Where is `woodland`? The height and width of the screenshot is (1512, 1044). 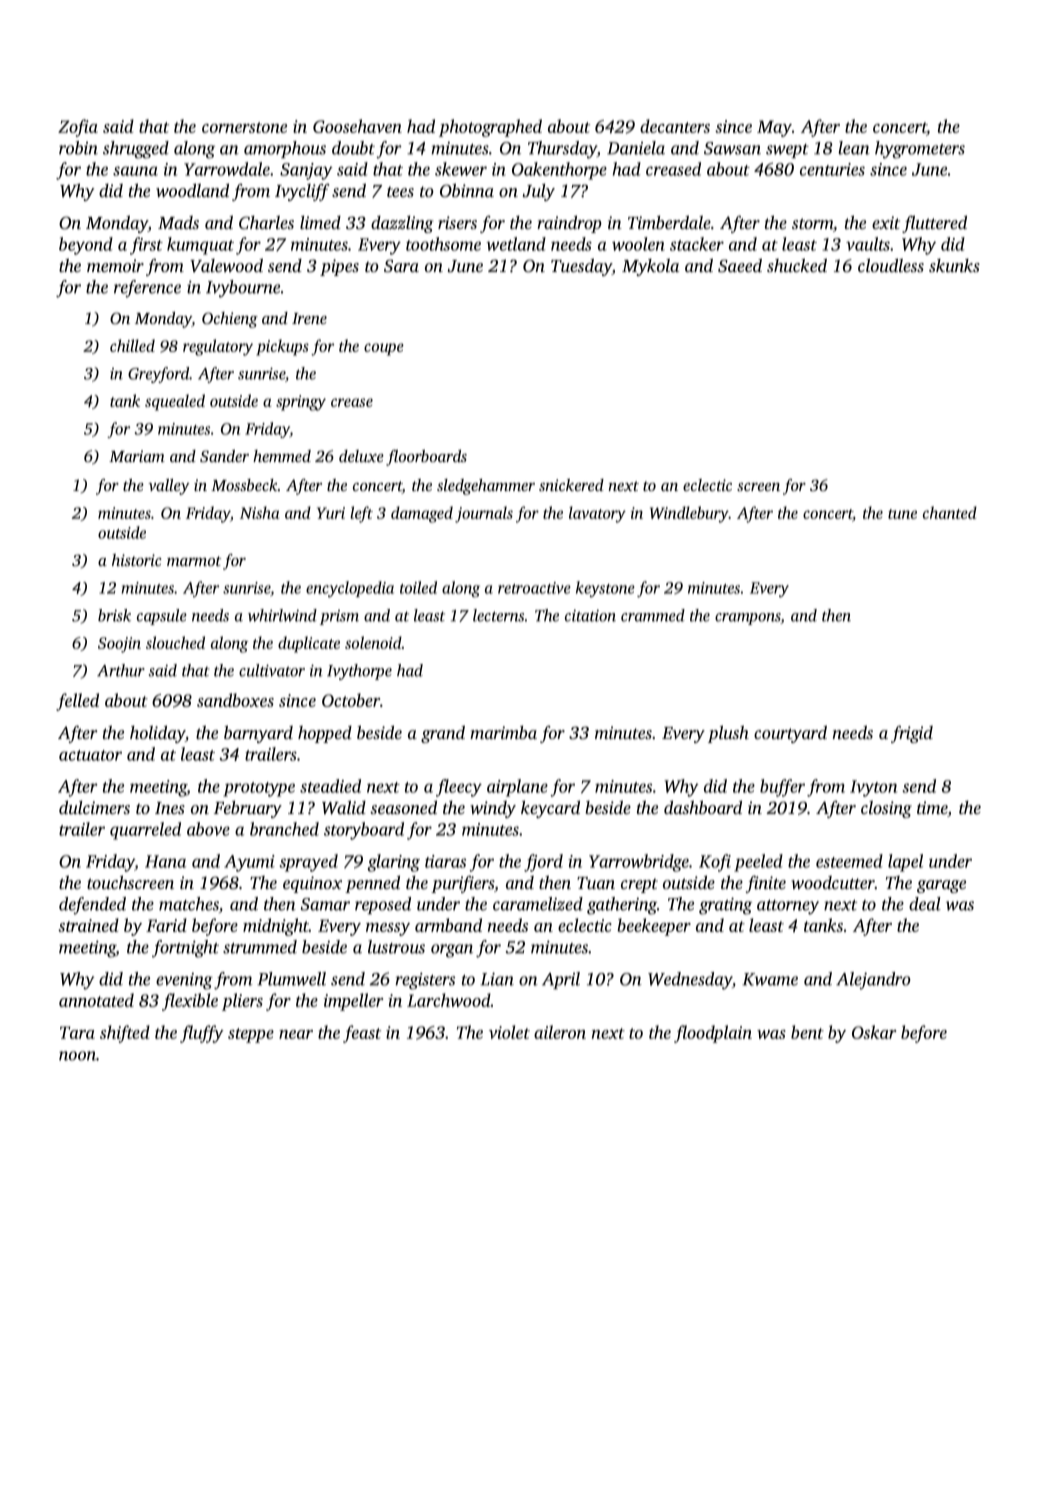 woodland is located at coordinates (192, 190).
